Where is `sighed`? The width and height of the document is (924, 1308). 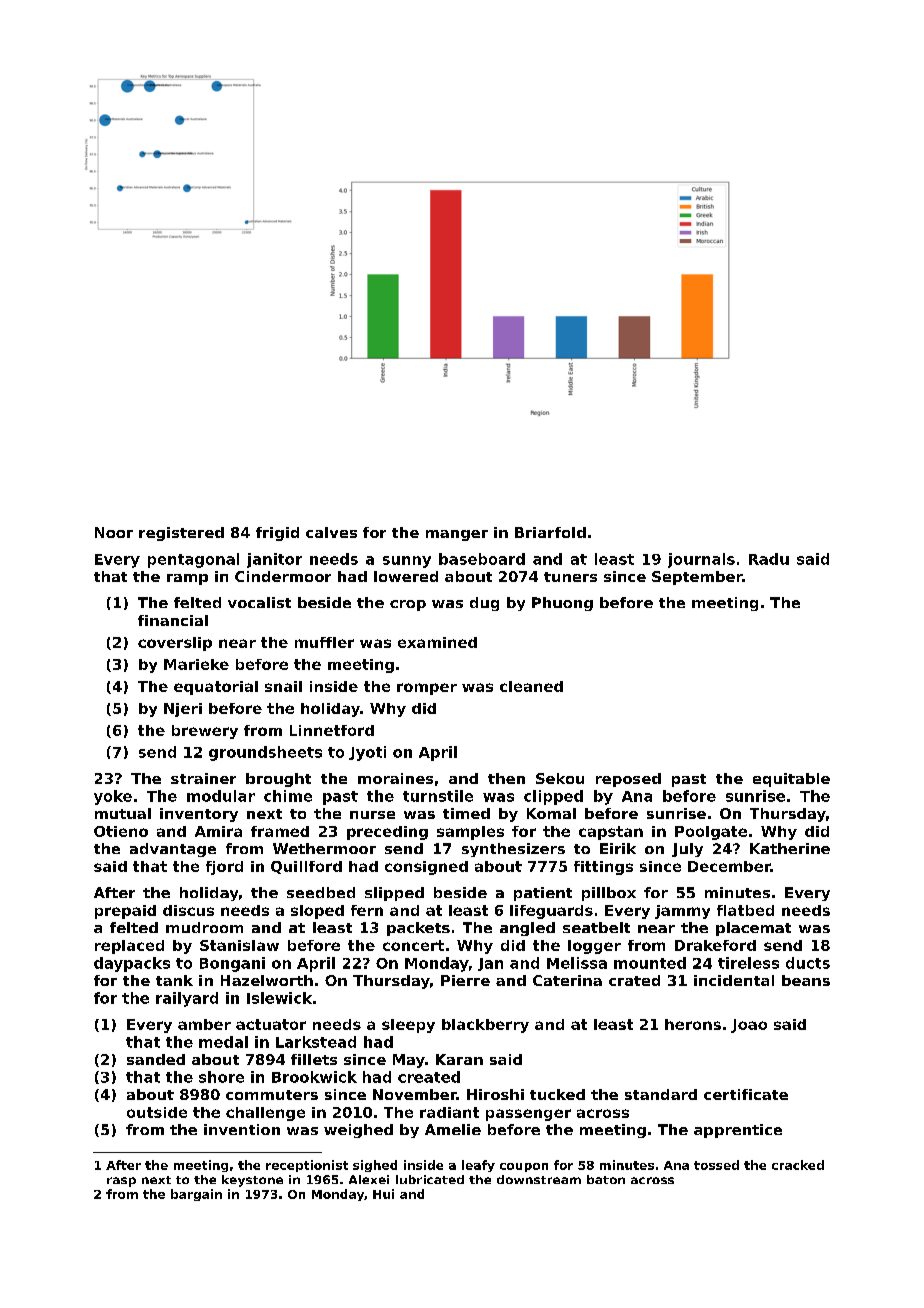
sighed is located at coordinates (375, 1166).
